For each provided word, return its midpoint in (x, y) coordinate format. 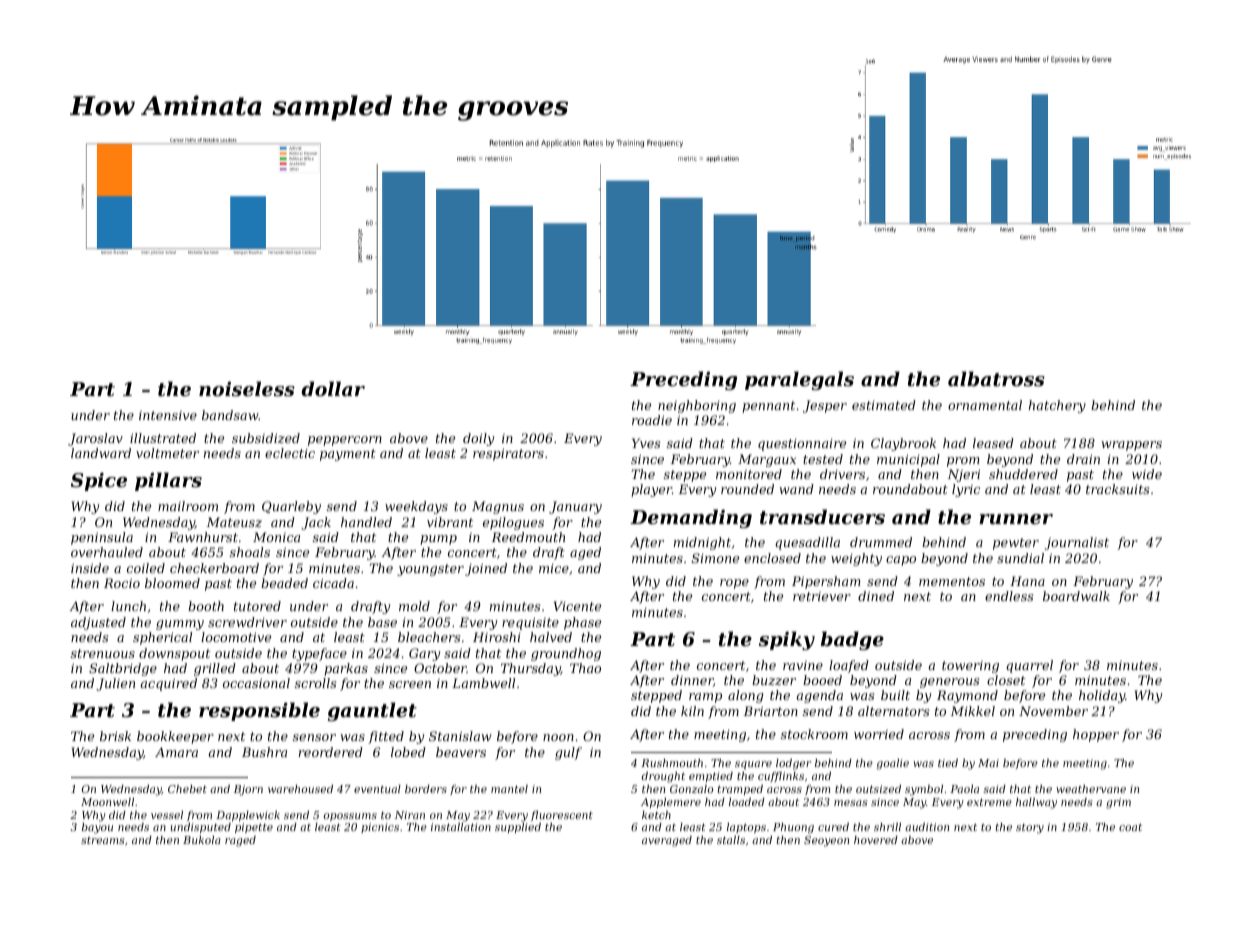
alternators (893, 711)
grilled (215, 669)
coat (1130, 827)
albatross (996, 379)
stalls (731, 840)
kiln (692, 711)
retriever (822, 596)
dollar (333, 388)
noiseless (247, 389)
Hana (1027, 581)
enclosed (772, 558)
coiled (146, 568)
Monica (276, 537)
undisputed (200, 828)
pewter (1016, 544)
